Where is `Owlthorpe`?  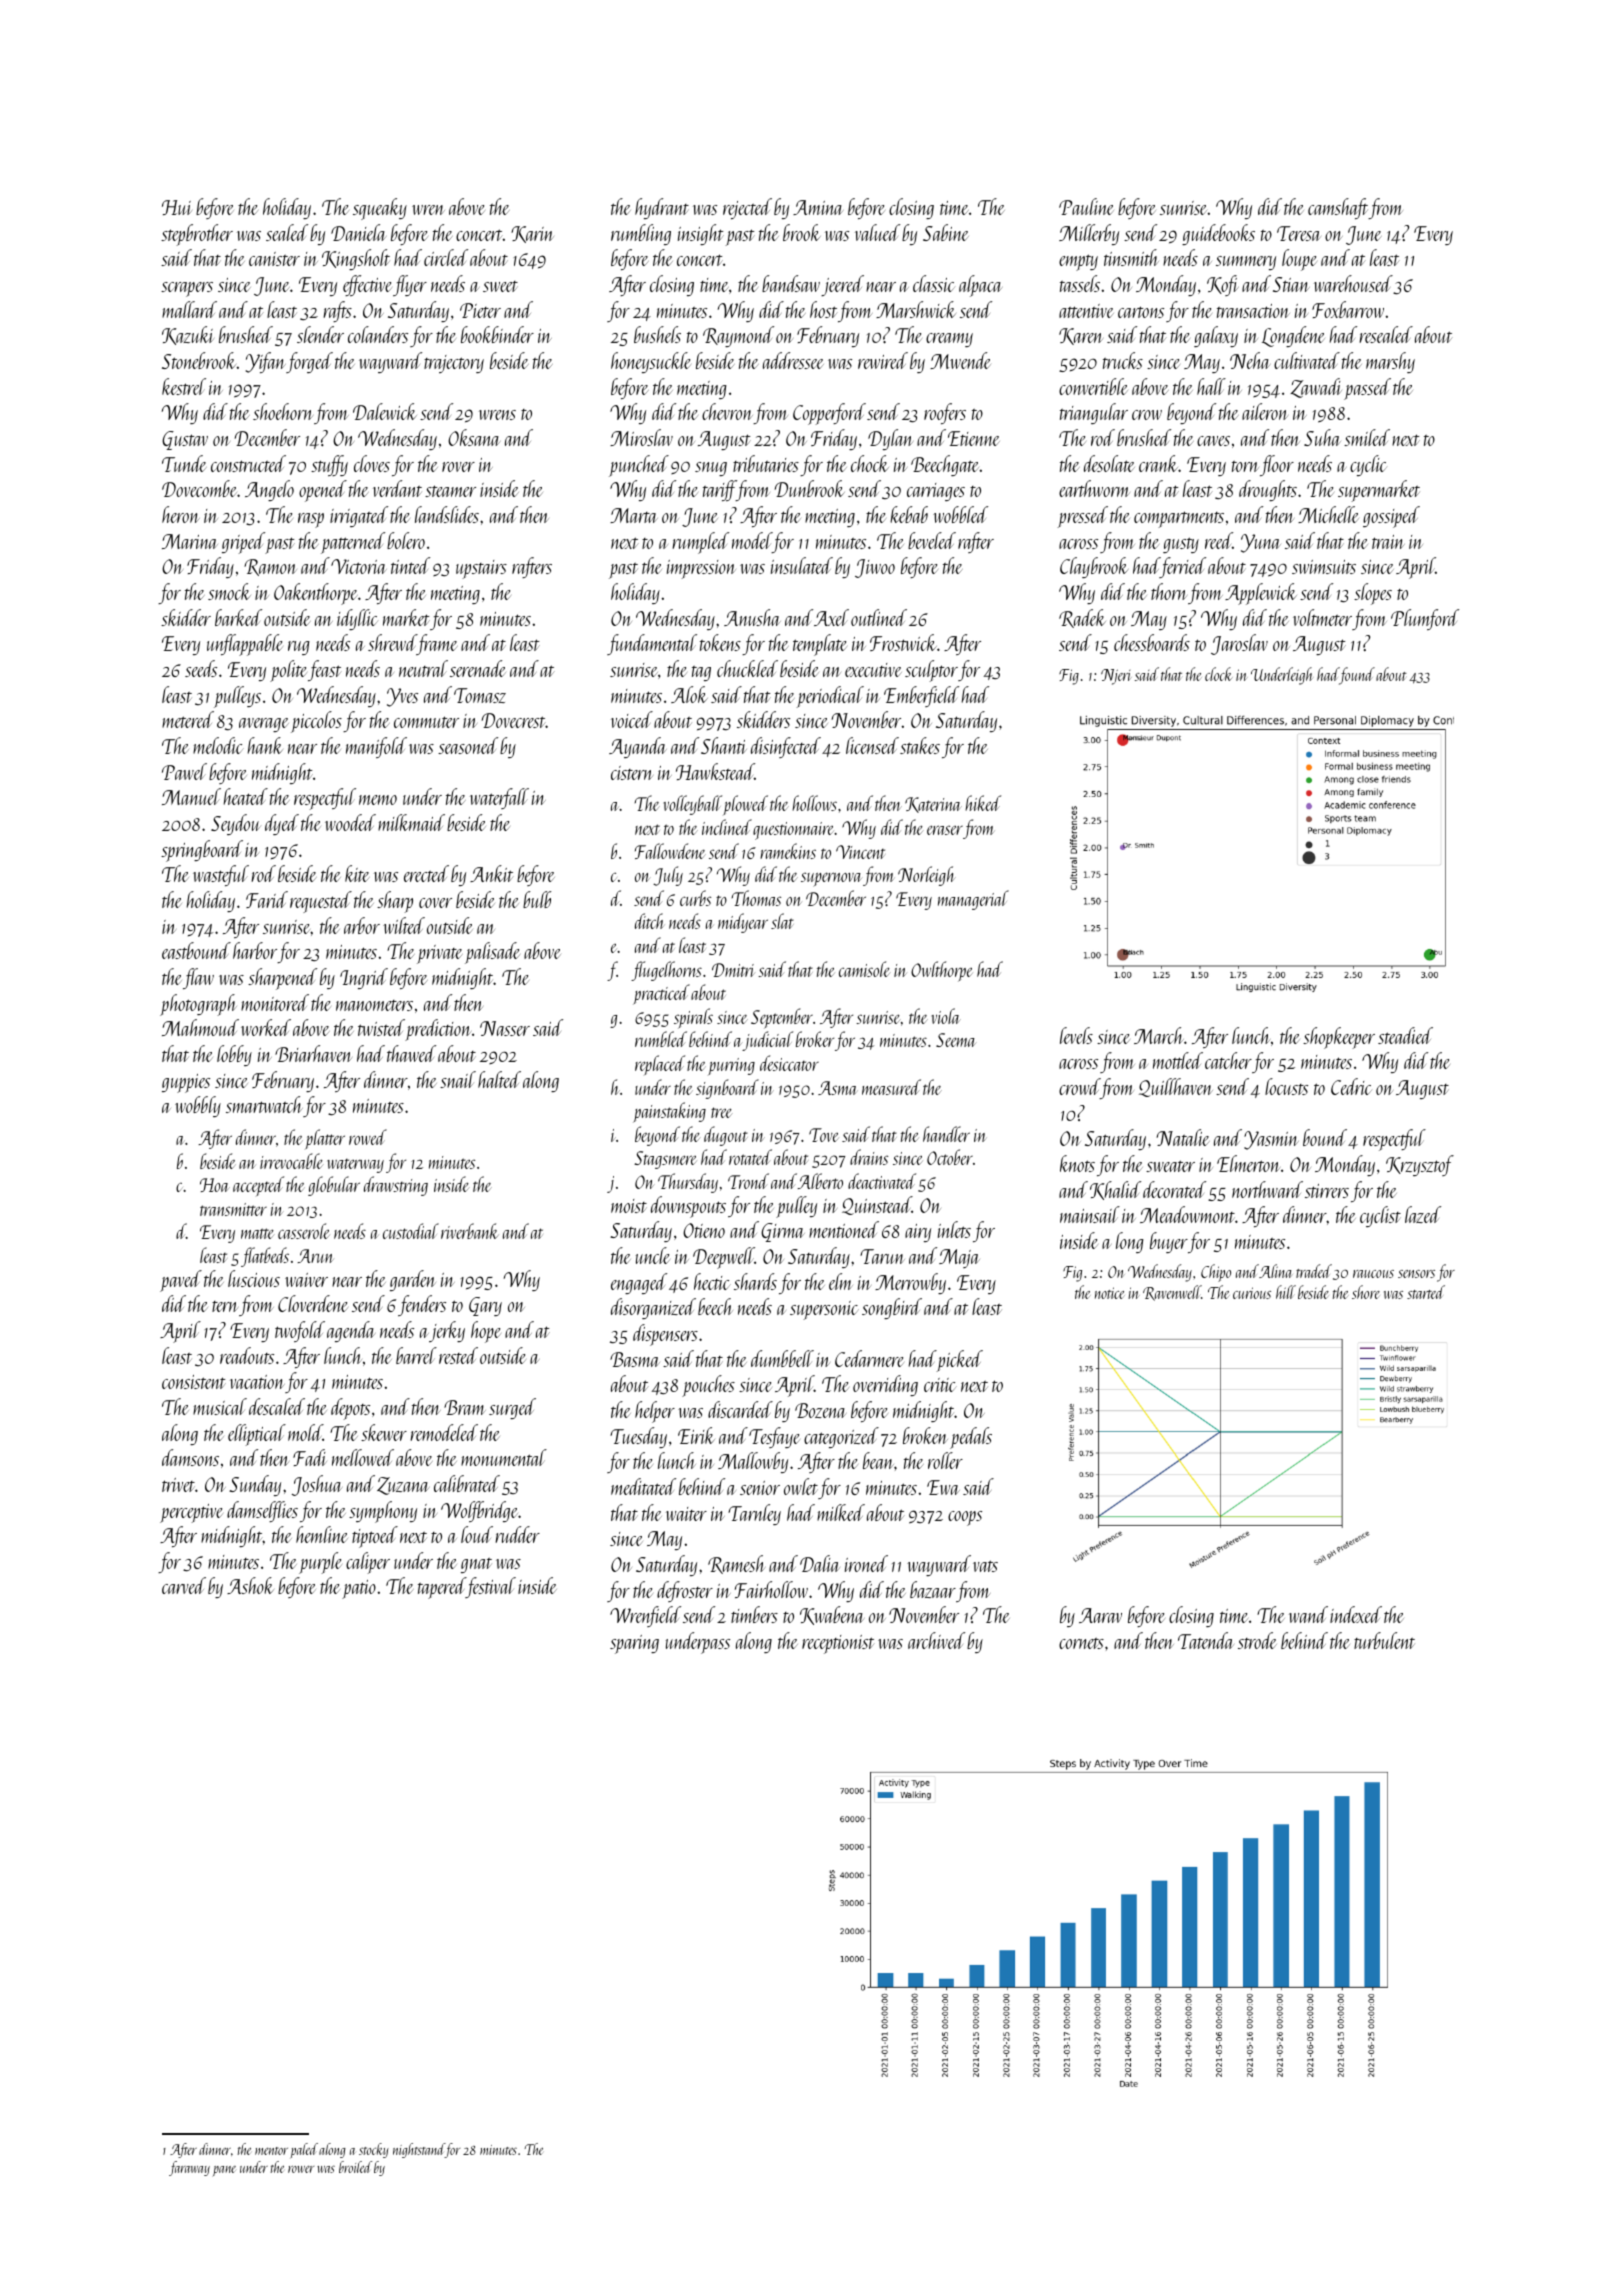
Owlthorpe is located at coordinates (941, 971).
